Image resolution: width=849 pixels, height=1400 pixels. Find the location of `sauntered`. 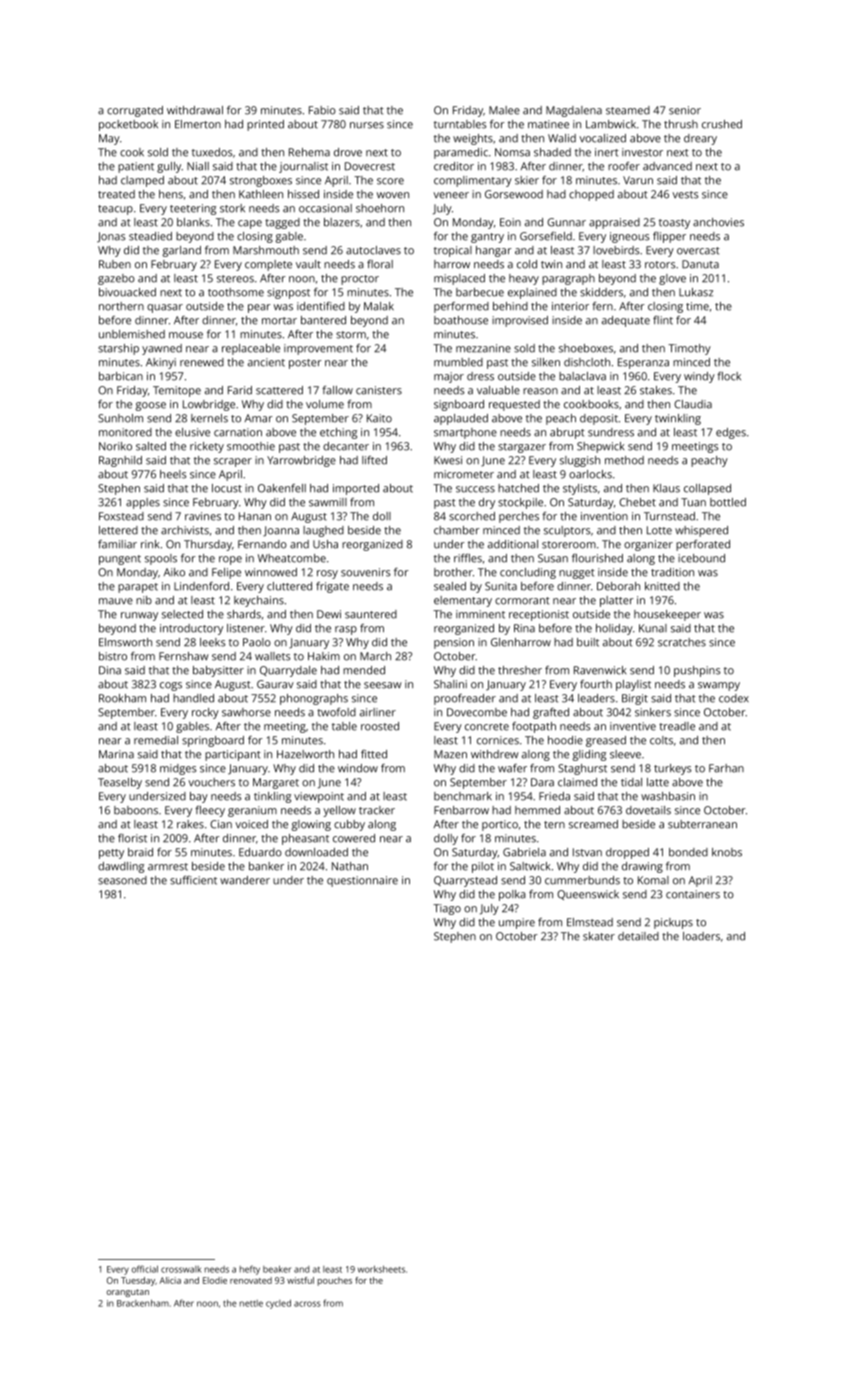

sauntered is located at coordinates (371, 614).
